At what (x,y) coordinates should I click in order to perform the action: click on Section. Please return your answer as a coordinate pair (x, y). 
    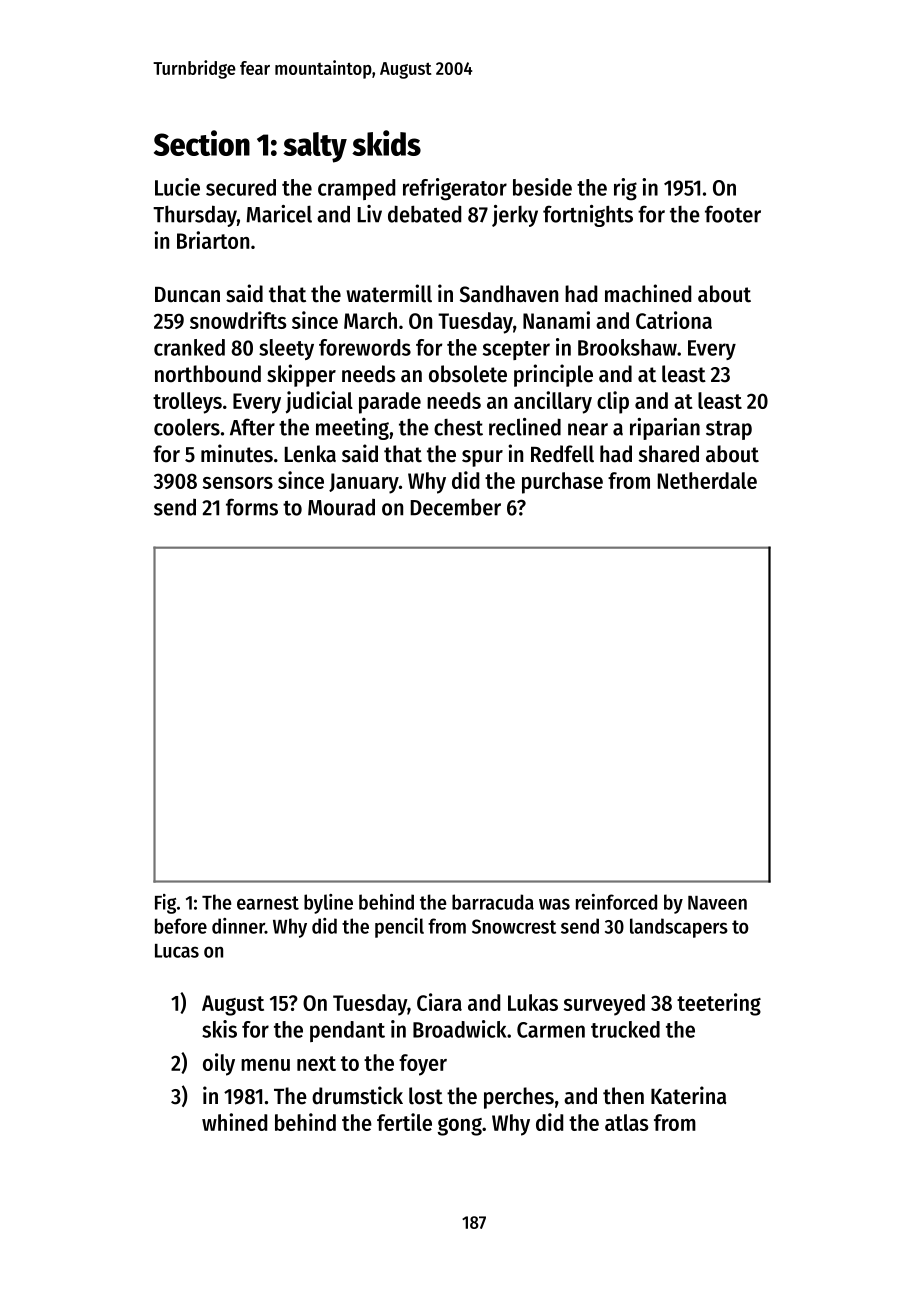
    Looking at the image, I should click on (202, 143).
